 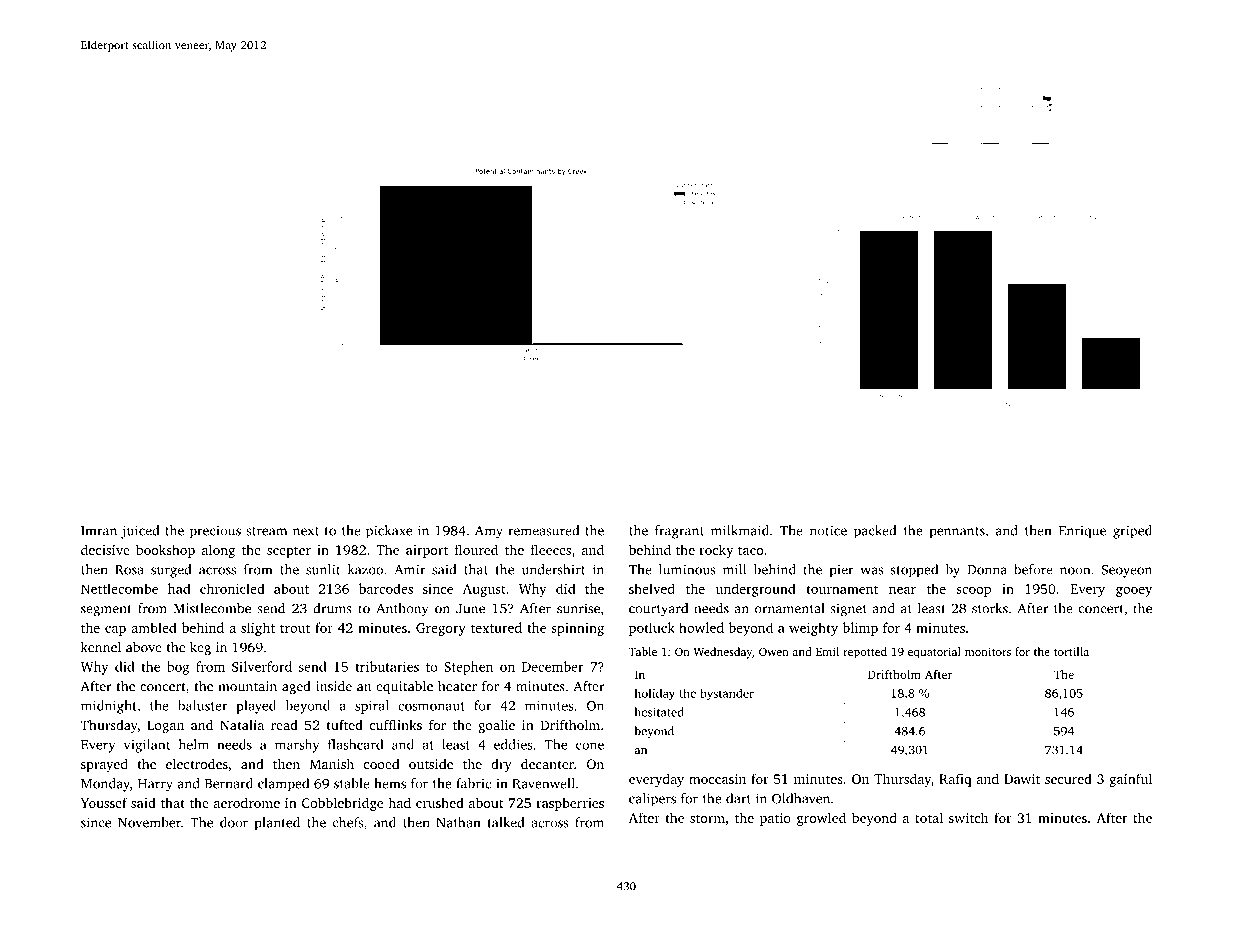 What do you see at coordinates (234, 822) in the screenshot?
I see `door` at bounding box center [234, 822].
